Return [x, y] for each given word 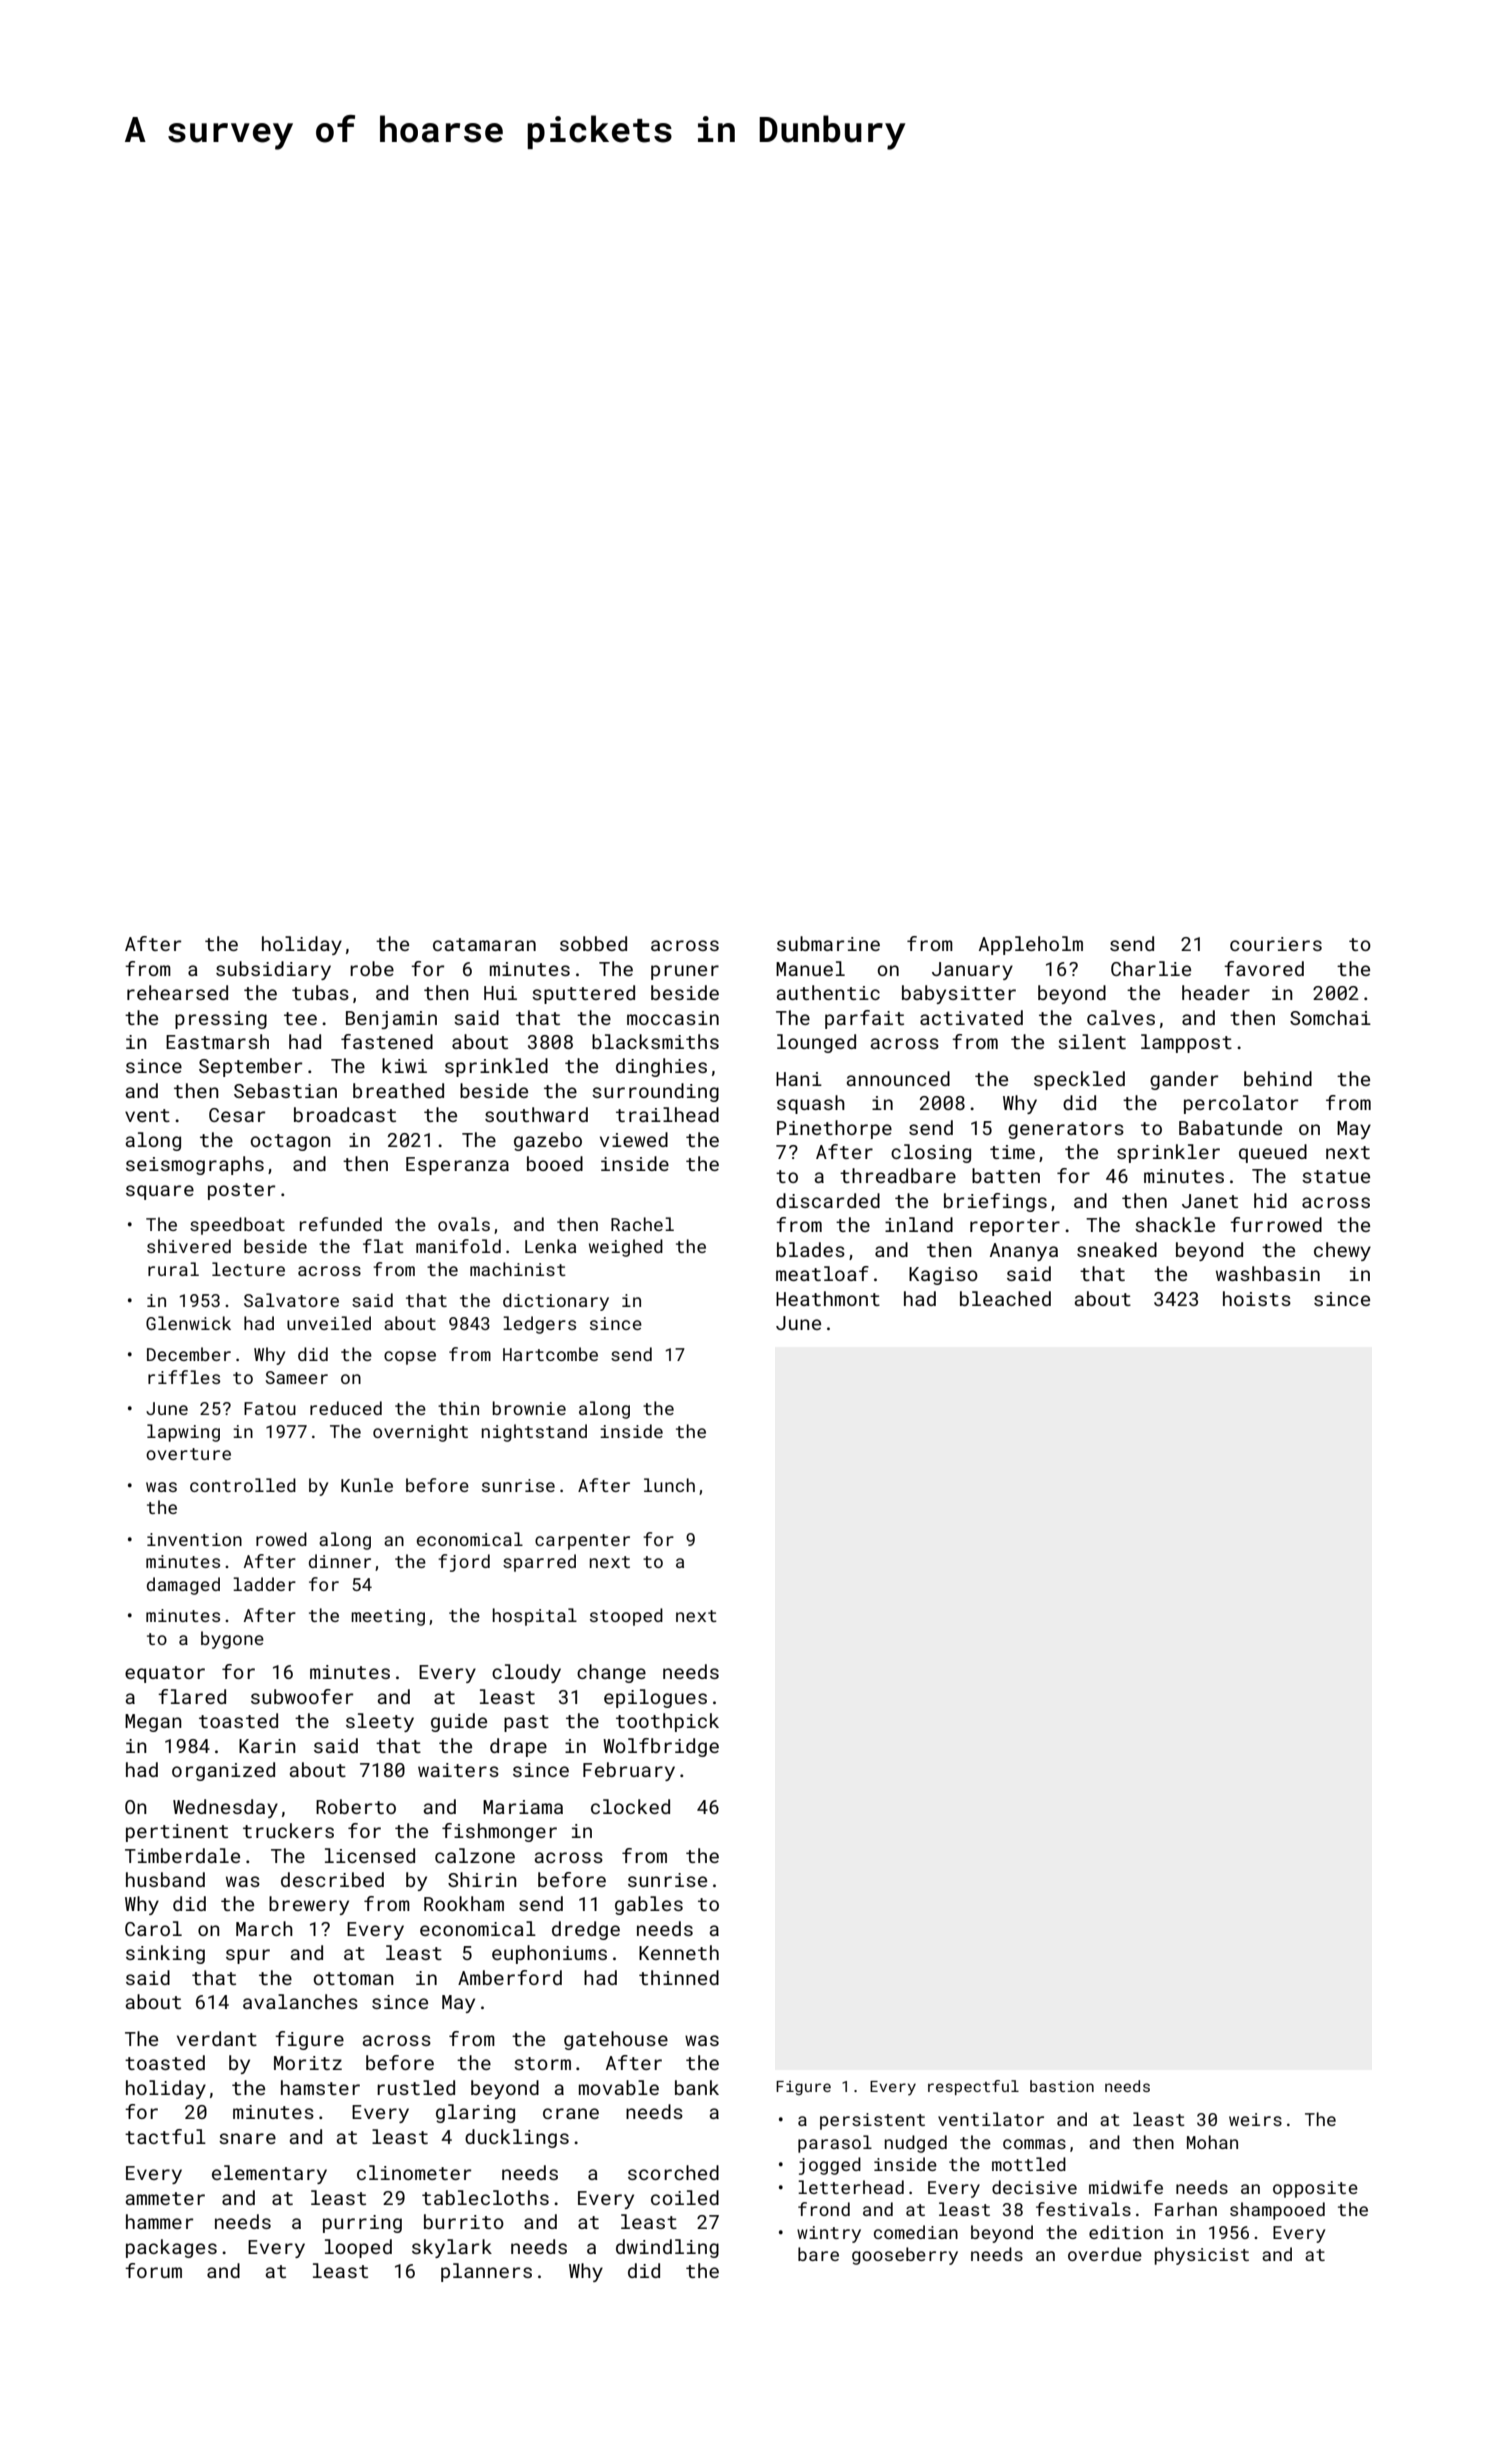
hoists [1257, 1298]
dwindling [667, 2248]
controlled [243, 1485]
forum [153, 2270]
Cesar [237, 1115]
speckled [1079, 1080]
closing [931, 1153]
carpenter [582, 1542]
